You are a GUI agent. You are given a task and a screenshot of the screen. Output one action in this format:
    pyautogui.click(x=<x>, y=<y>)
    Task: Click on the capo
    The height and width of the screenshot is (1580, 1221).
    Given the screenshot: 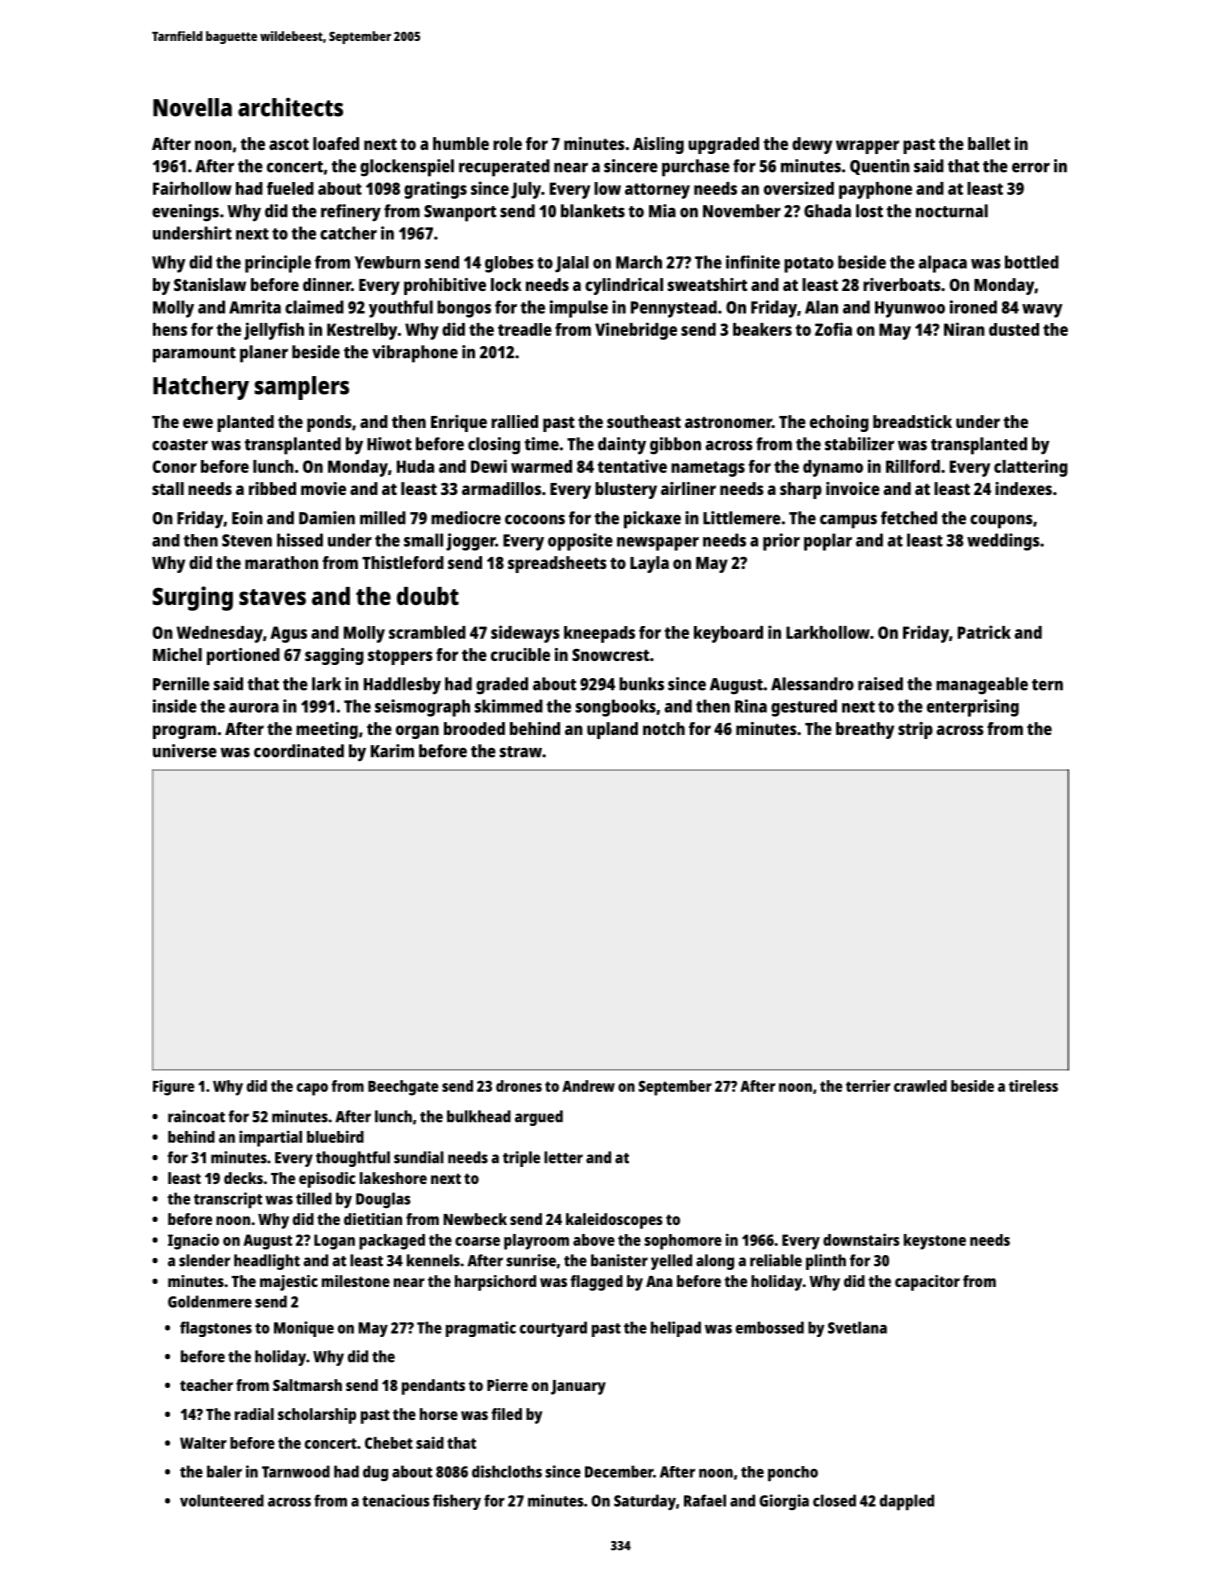 What is the action you would take?
    pyautogui.click(x=312, y=1089)
